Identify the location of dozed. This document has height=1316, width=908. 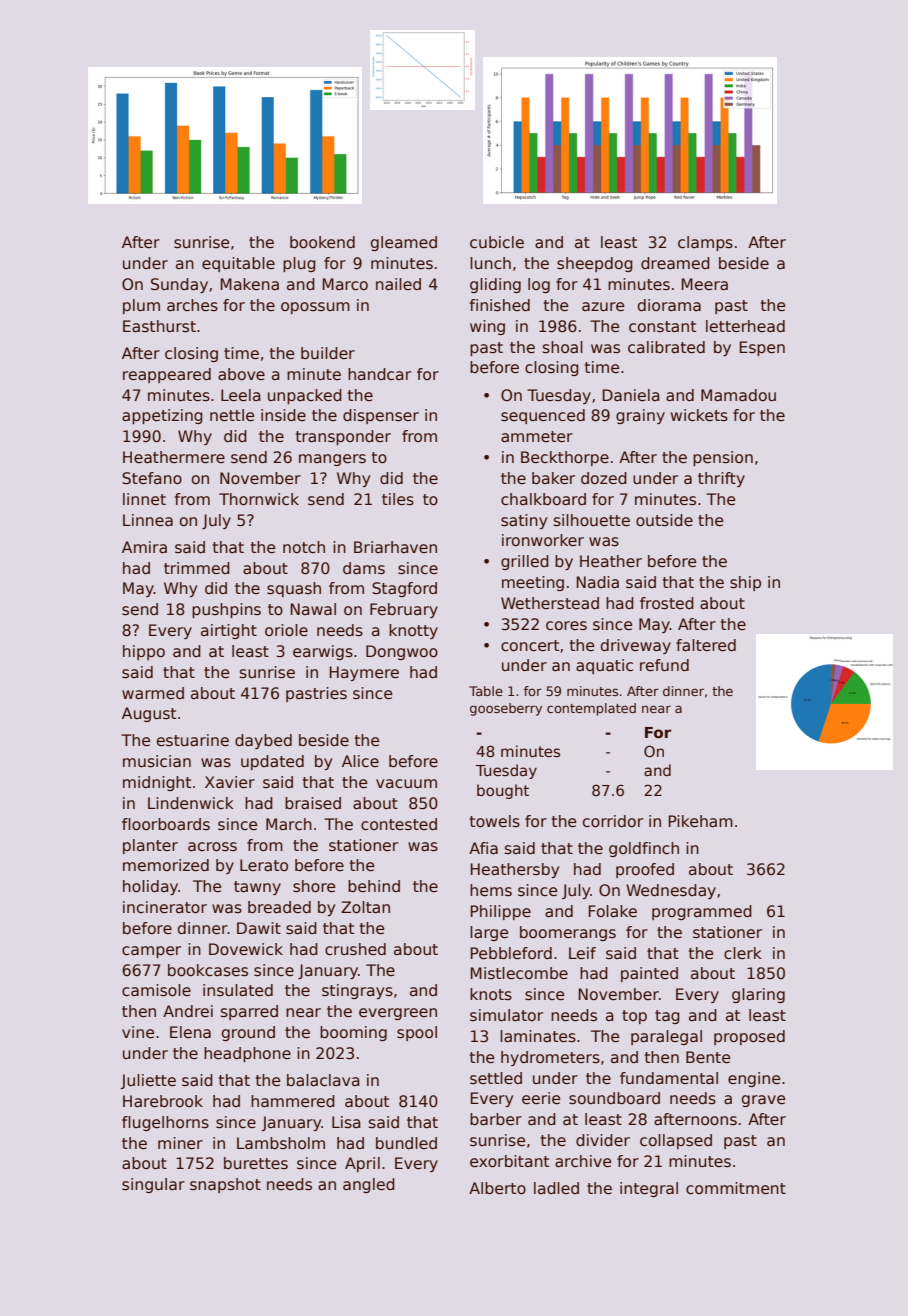
(604, 478).
